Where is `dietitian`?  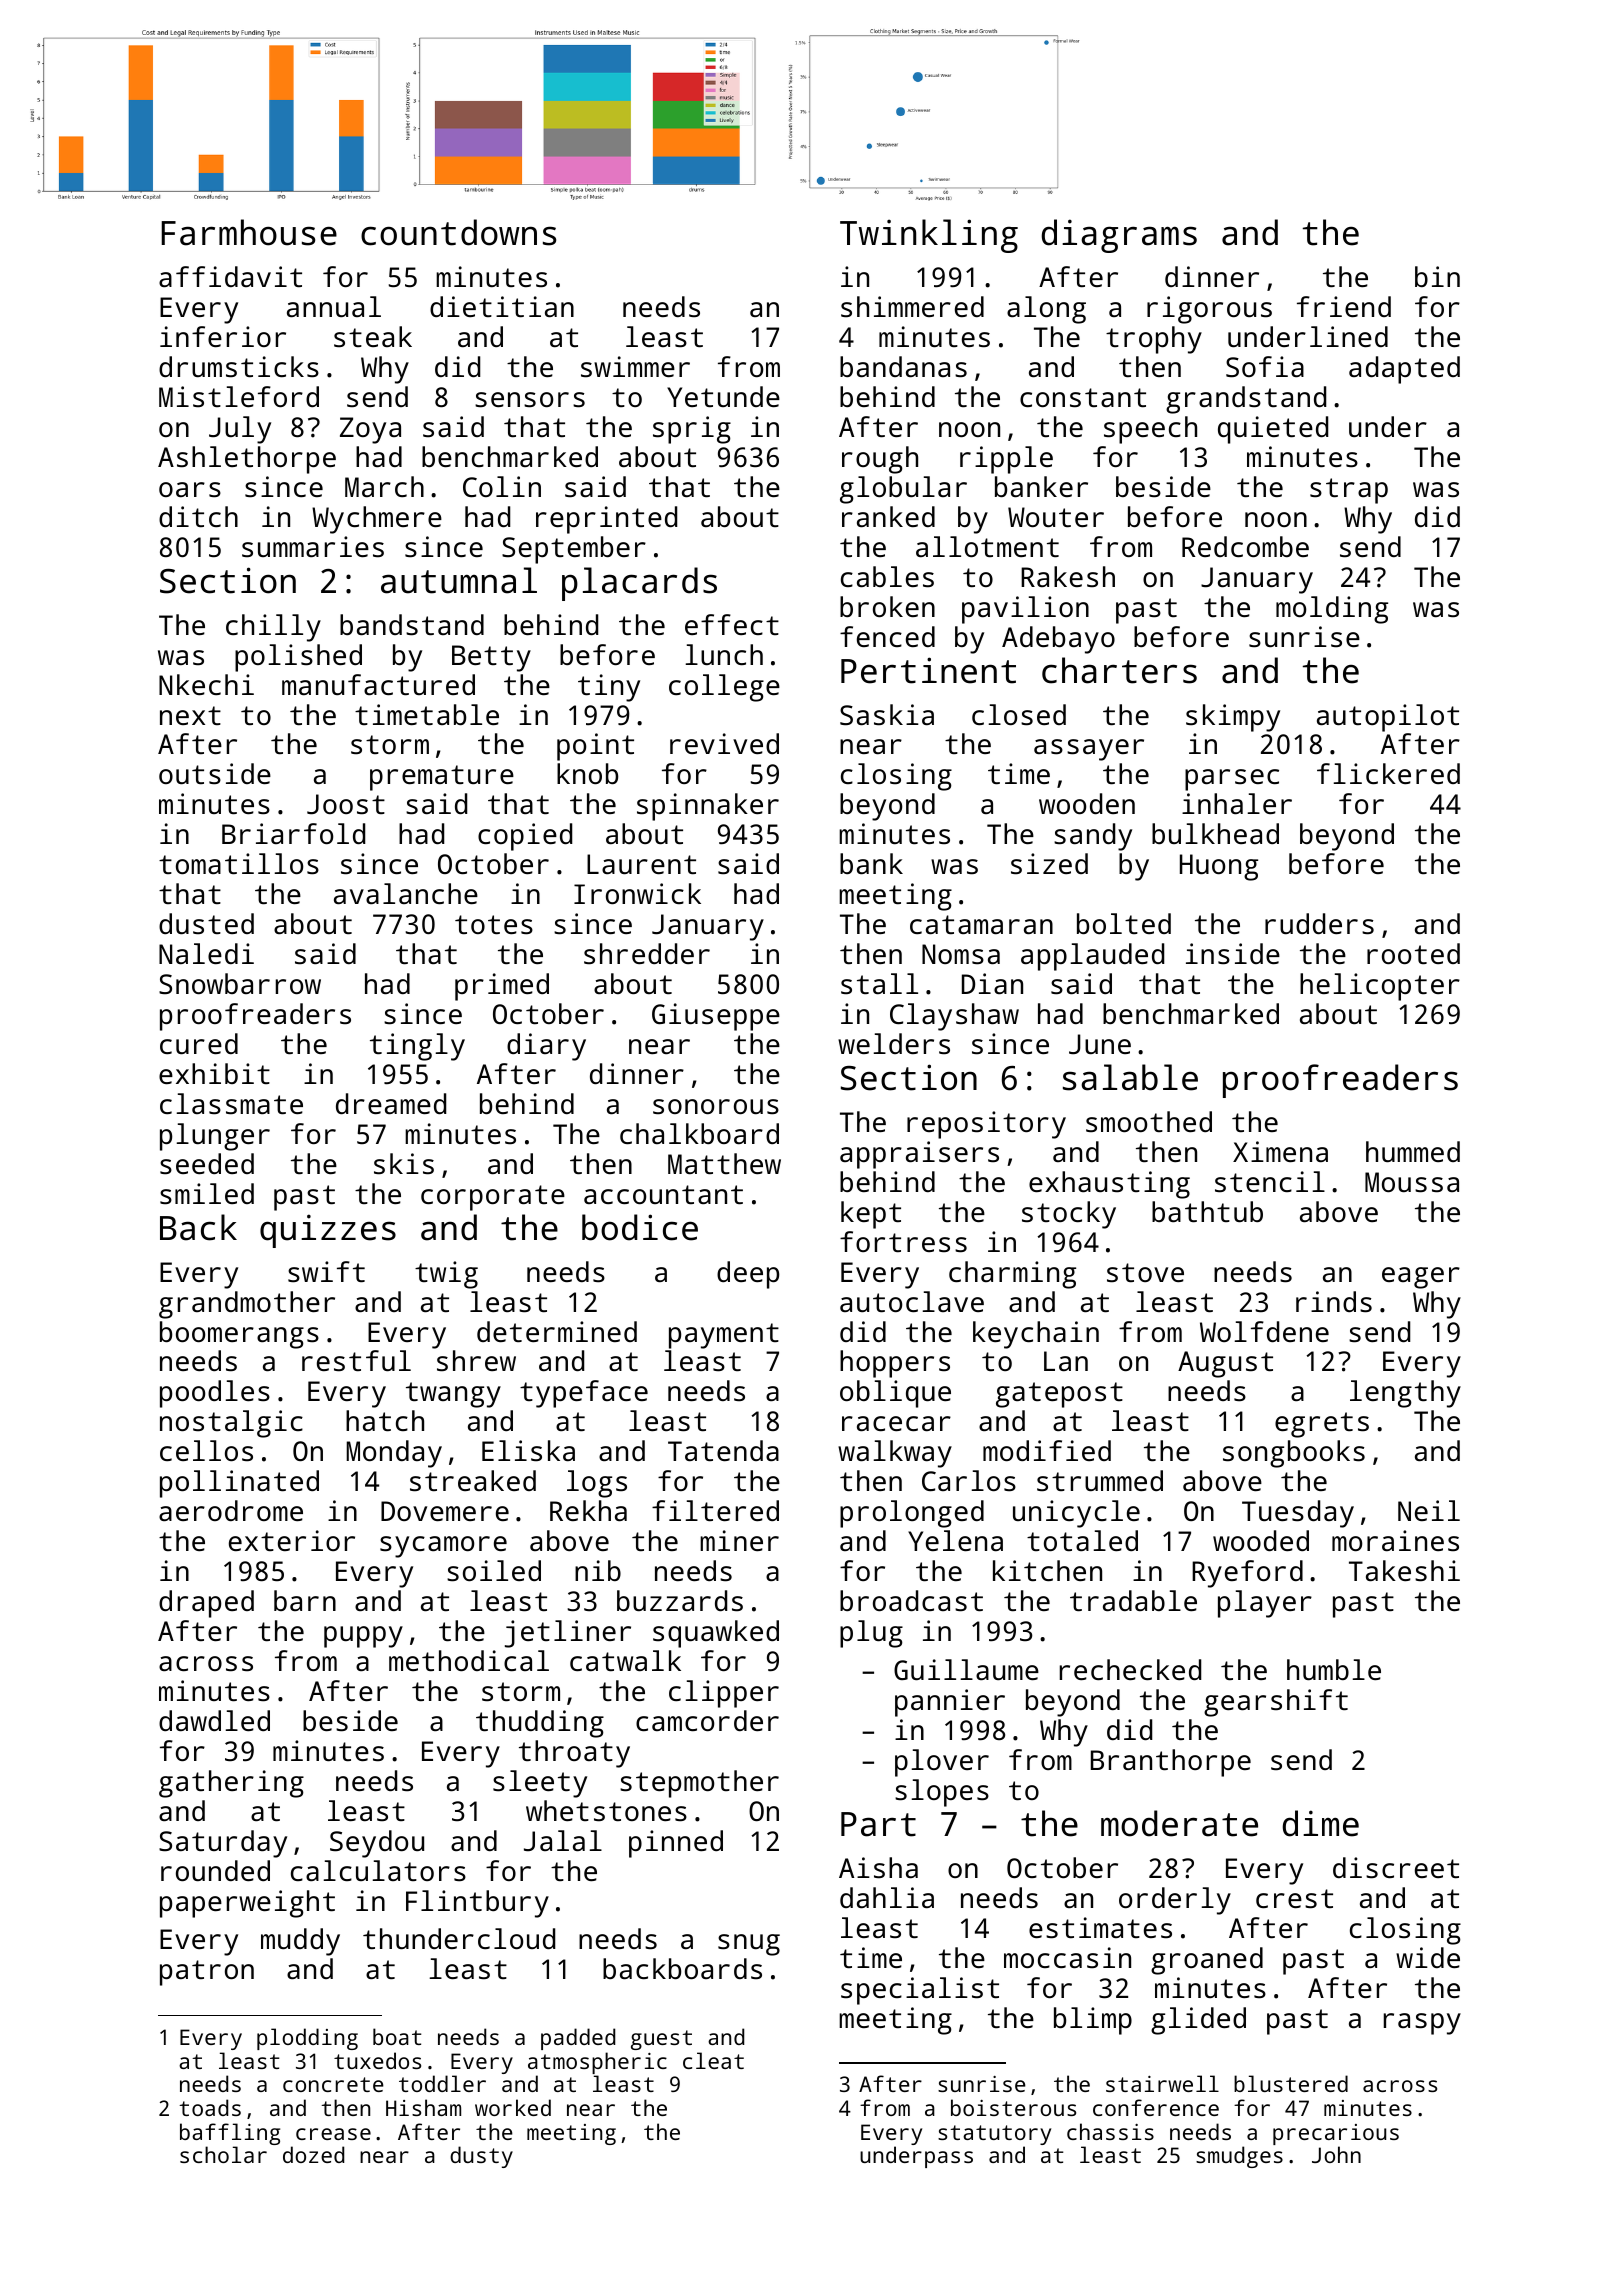
dietitian is located at coordinates (502, 307).
